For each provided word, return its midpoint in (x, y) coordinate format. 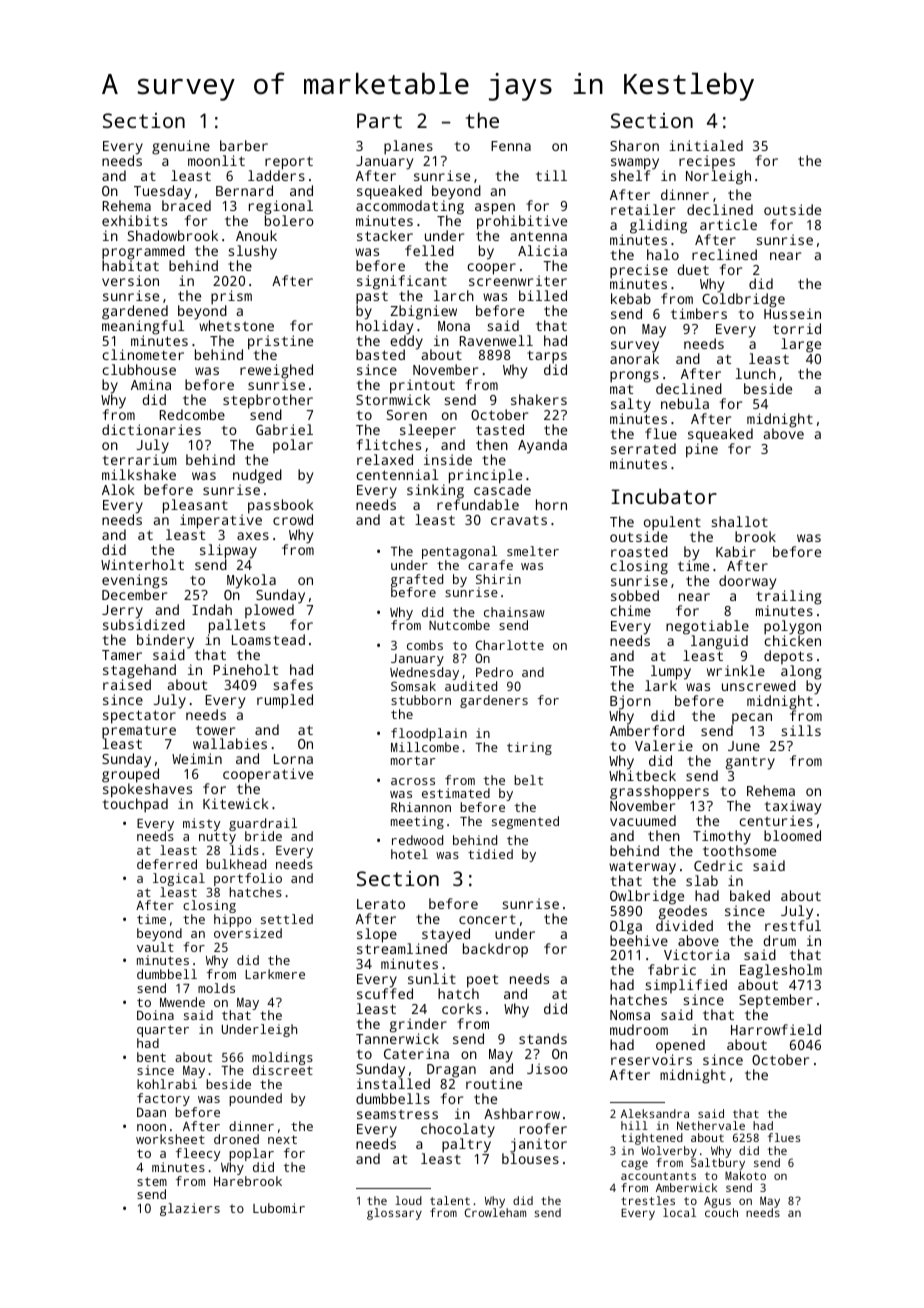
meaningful (143, 327)
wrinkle (736, 670)
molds (216, 988)
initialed (706, 145)
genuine (181, 147)
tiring (529, 748)
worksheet (170, 1139)
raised (127, 684)
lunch (756, 373)
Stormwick (393, 400)
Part (379, 120)
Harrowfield (776, 1029)
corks (462, 1008)
